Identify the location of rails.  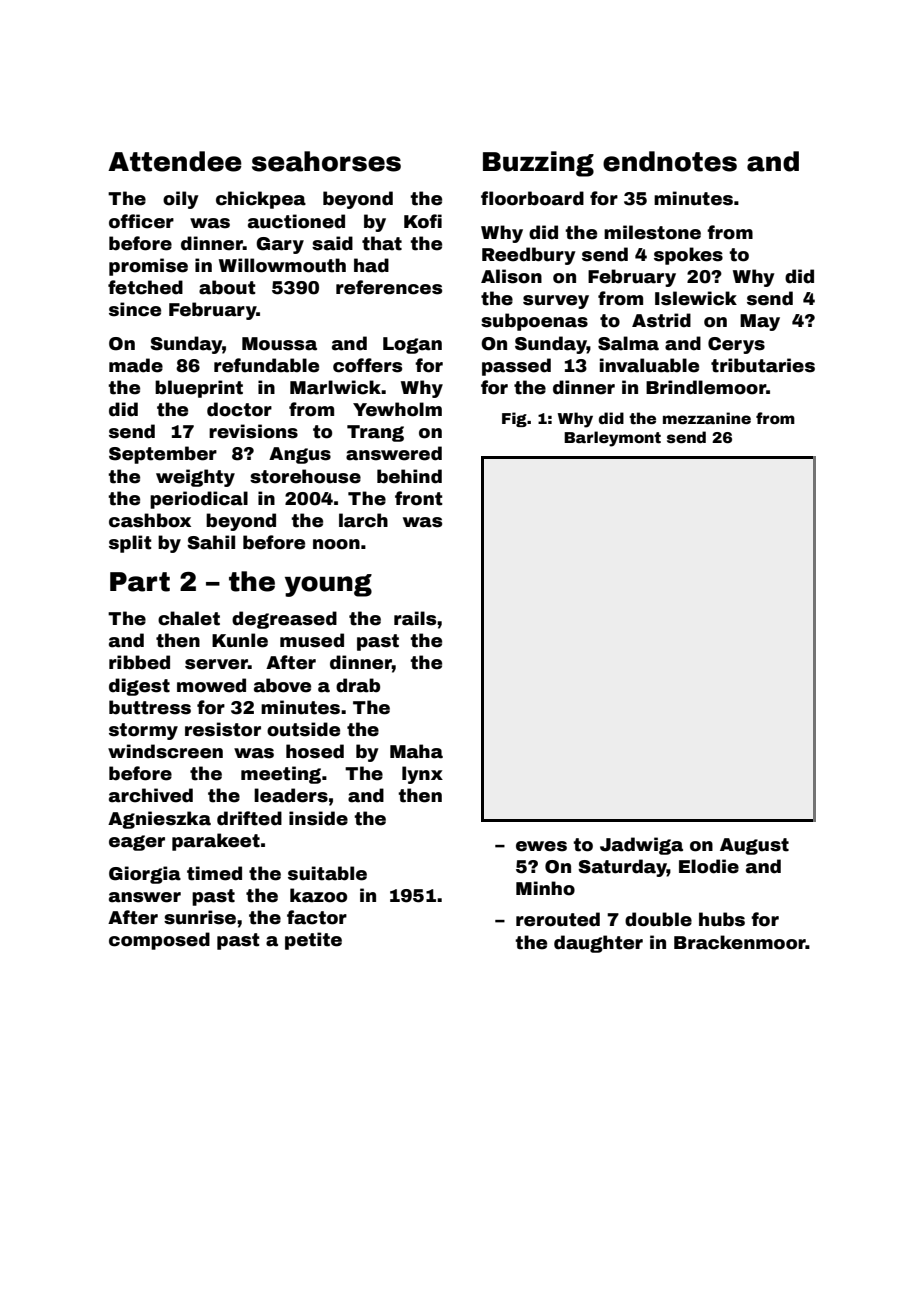
(415, 618).
